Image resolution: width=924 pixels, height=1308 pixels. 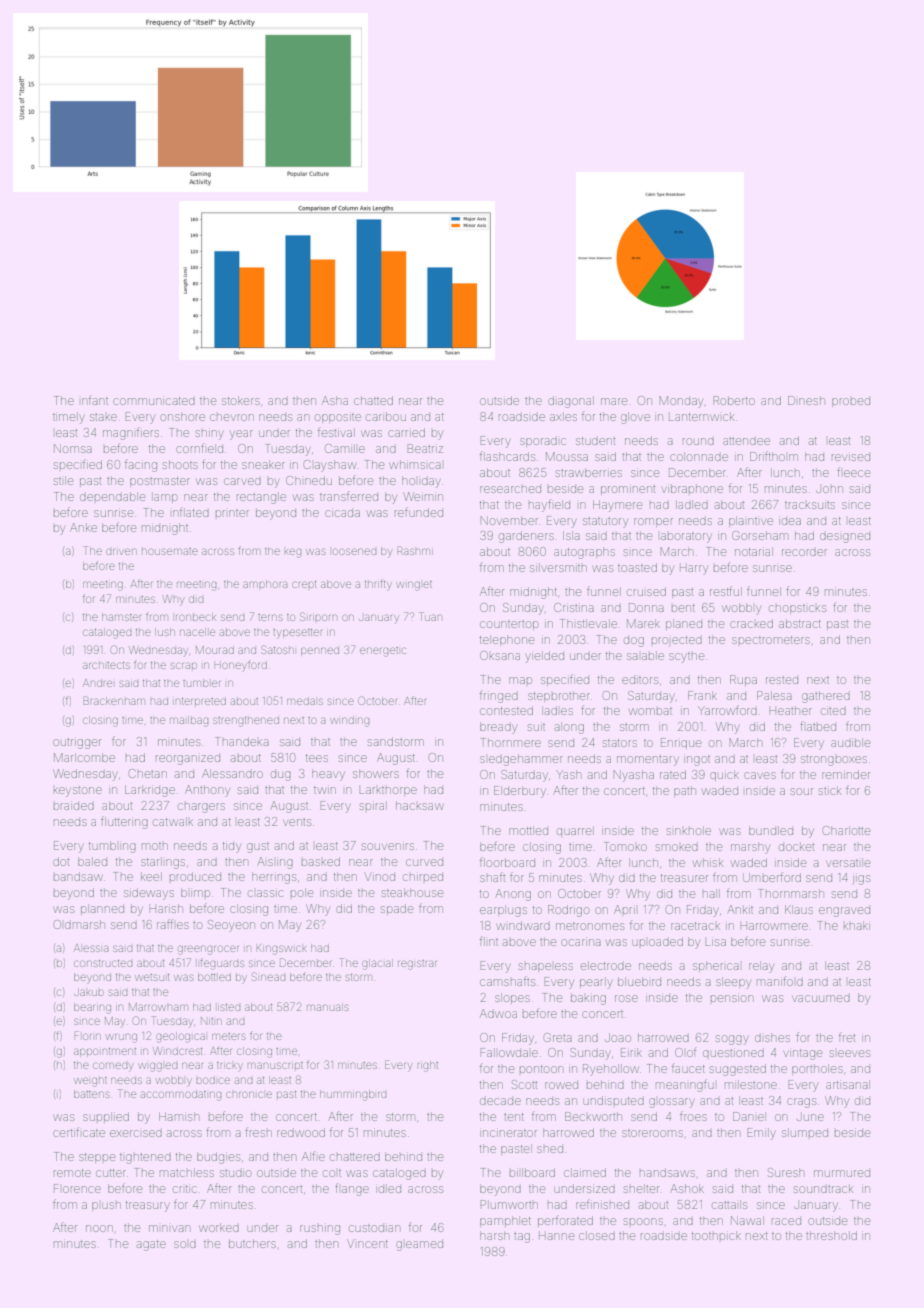 I want to click on Thandeka, so click(x=242, y=741).
